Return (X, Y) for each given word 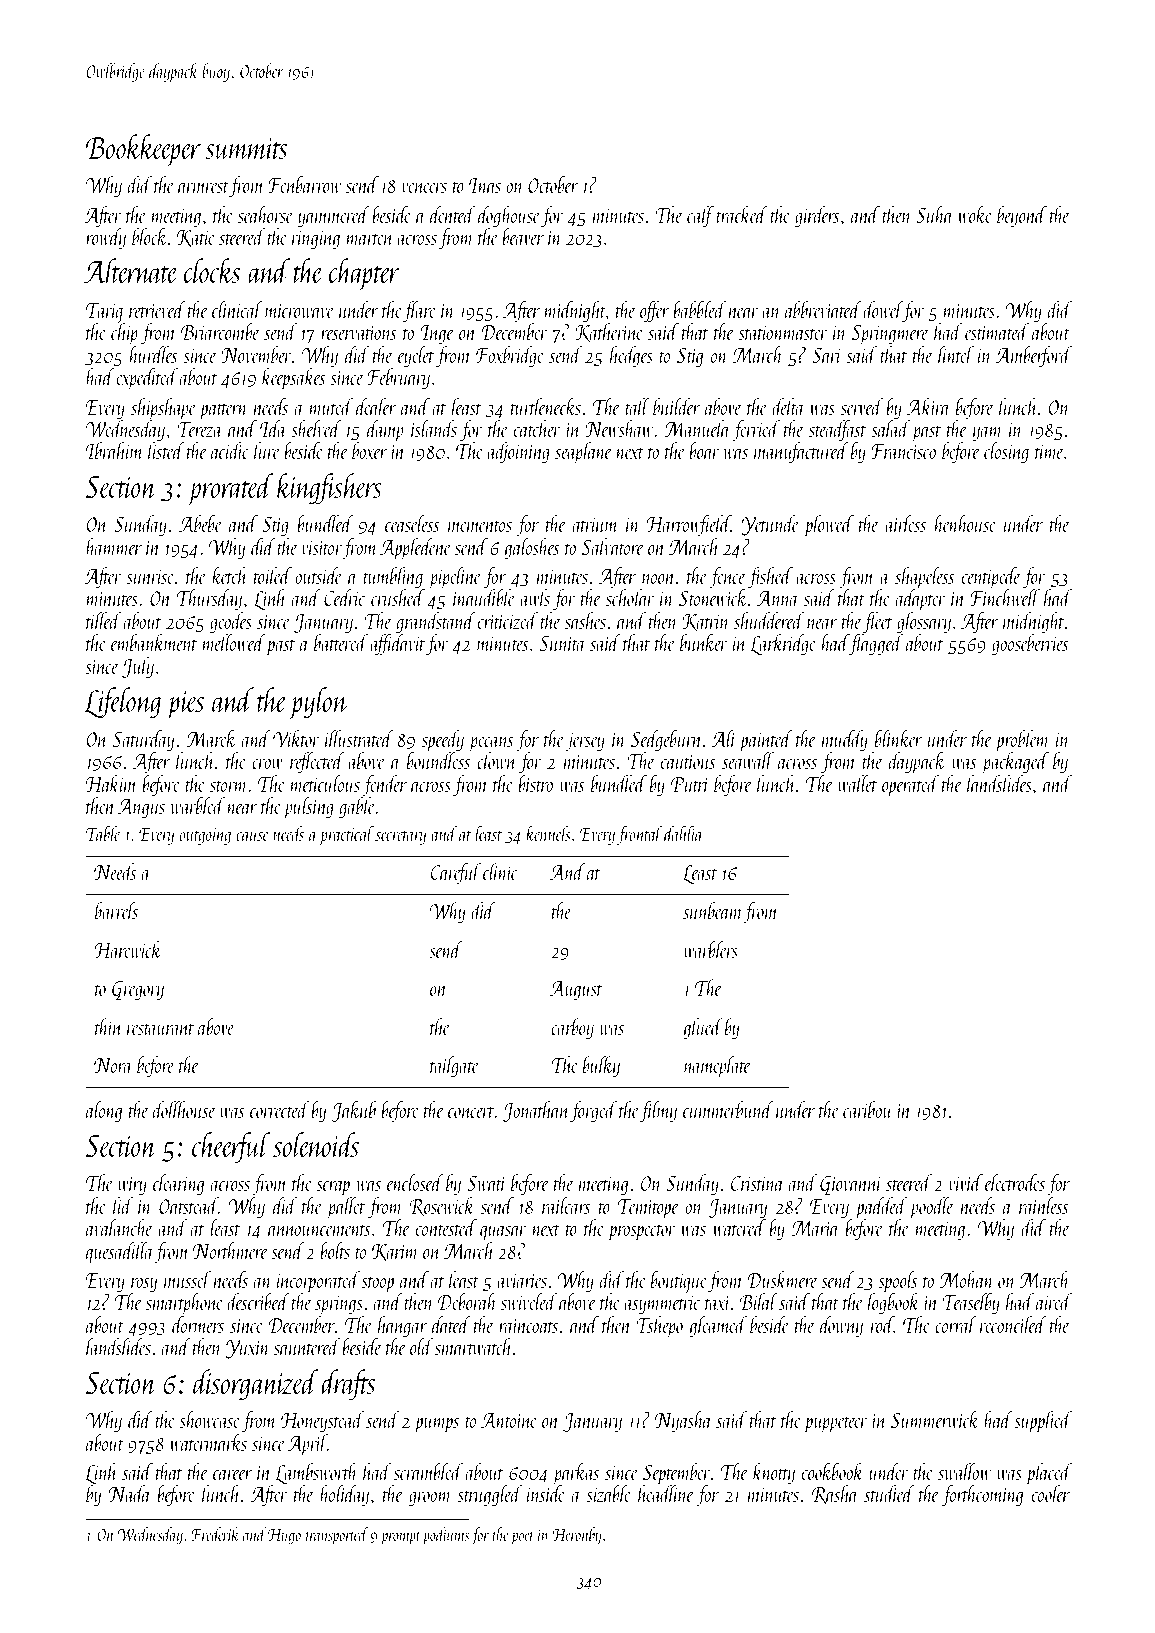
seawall (747, 761)
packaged (1014, 763)
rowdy (106, 238)
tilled (103, 620)
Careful (455, 873)
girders (817, 216)
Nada (129, 1493)
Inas (485, 185)
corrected (279, 1109)
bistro (535, 783)
